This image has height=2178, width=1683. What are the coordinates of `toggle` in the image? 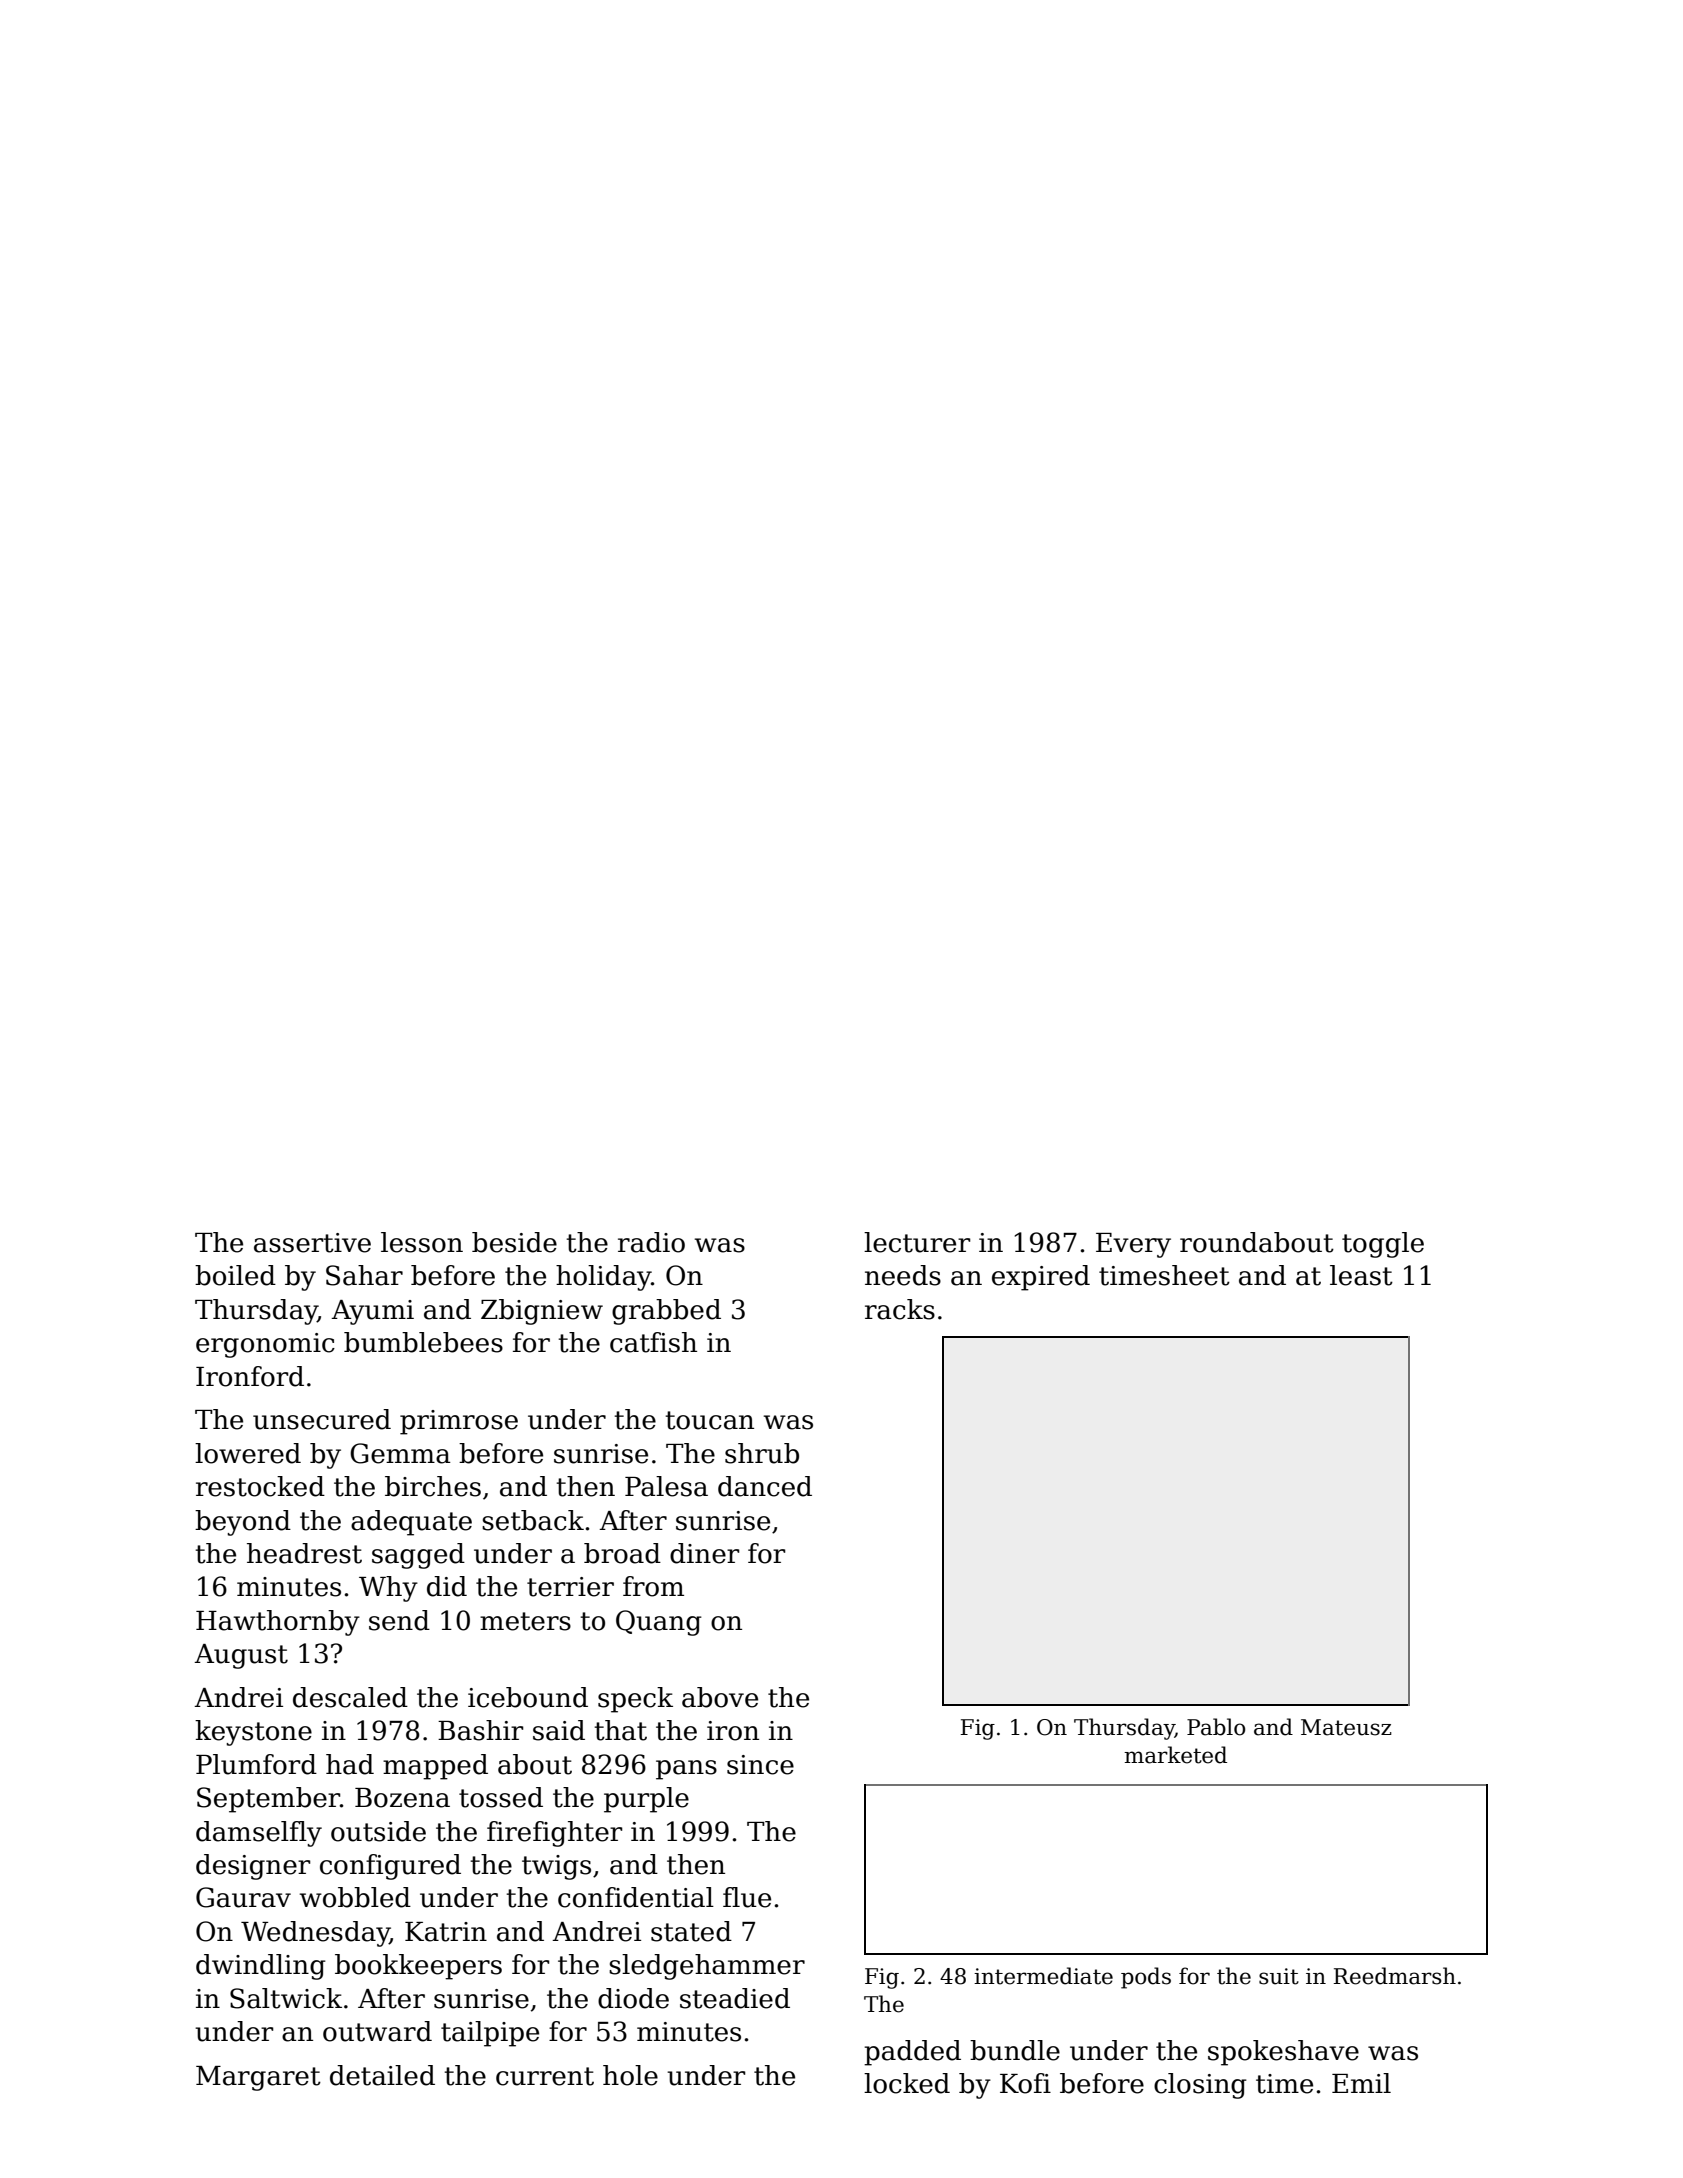 It's located at (1383, 1245).
